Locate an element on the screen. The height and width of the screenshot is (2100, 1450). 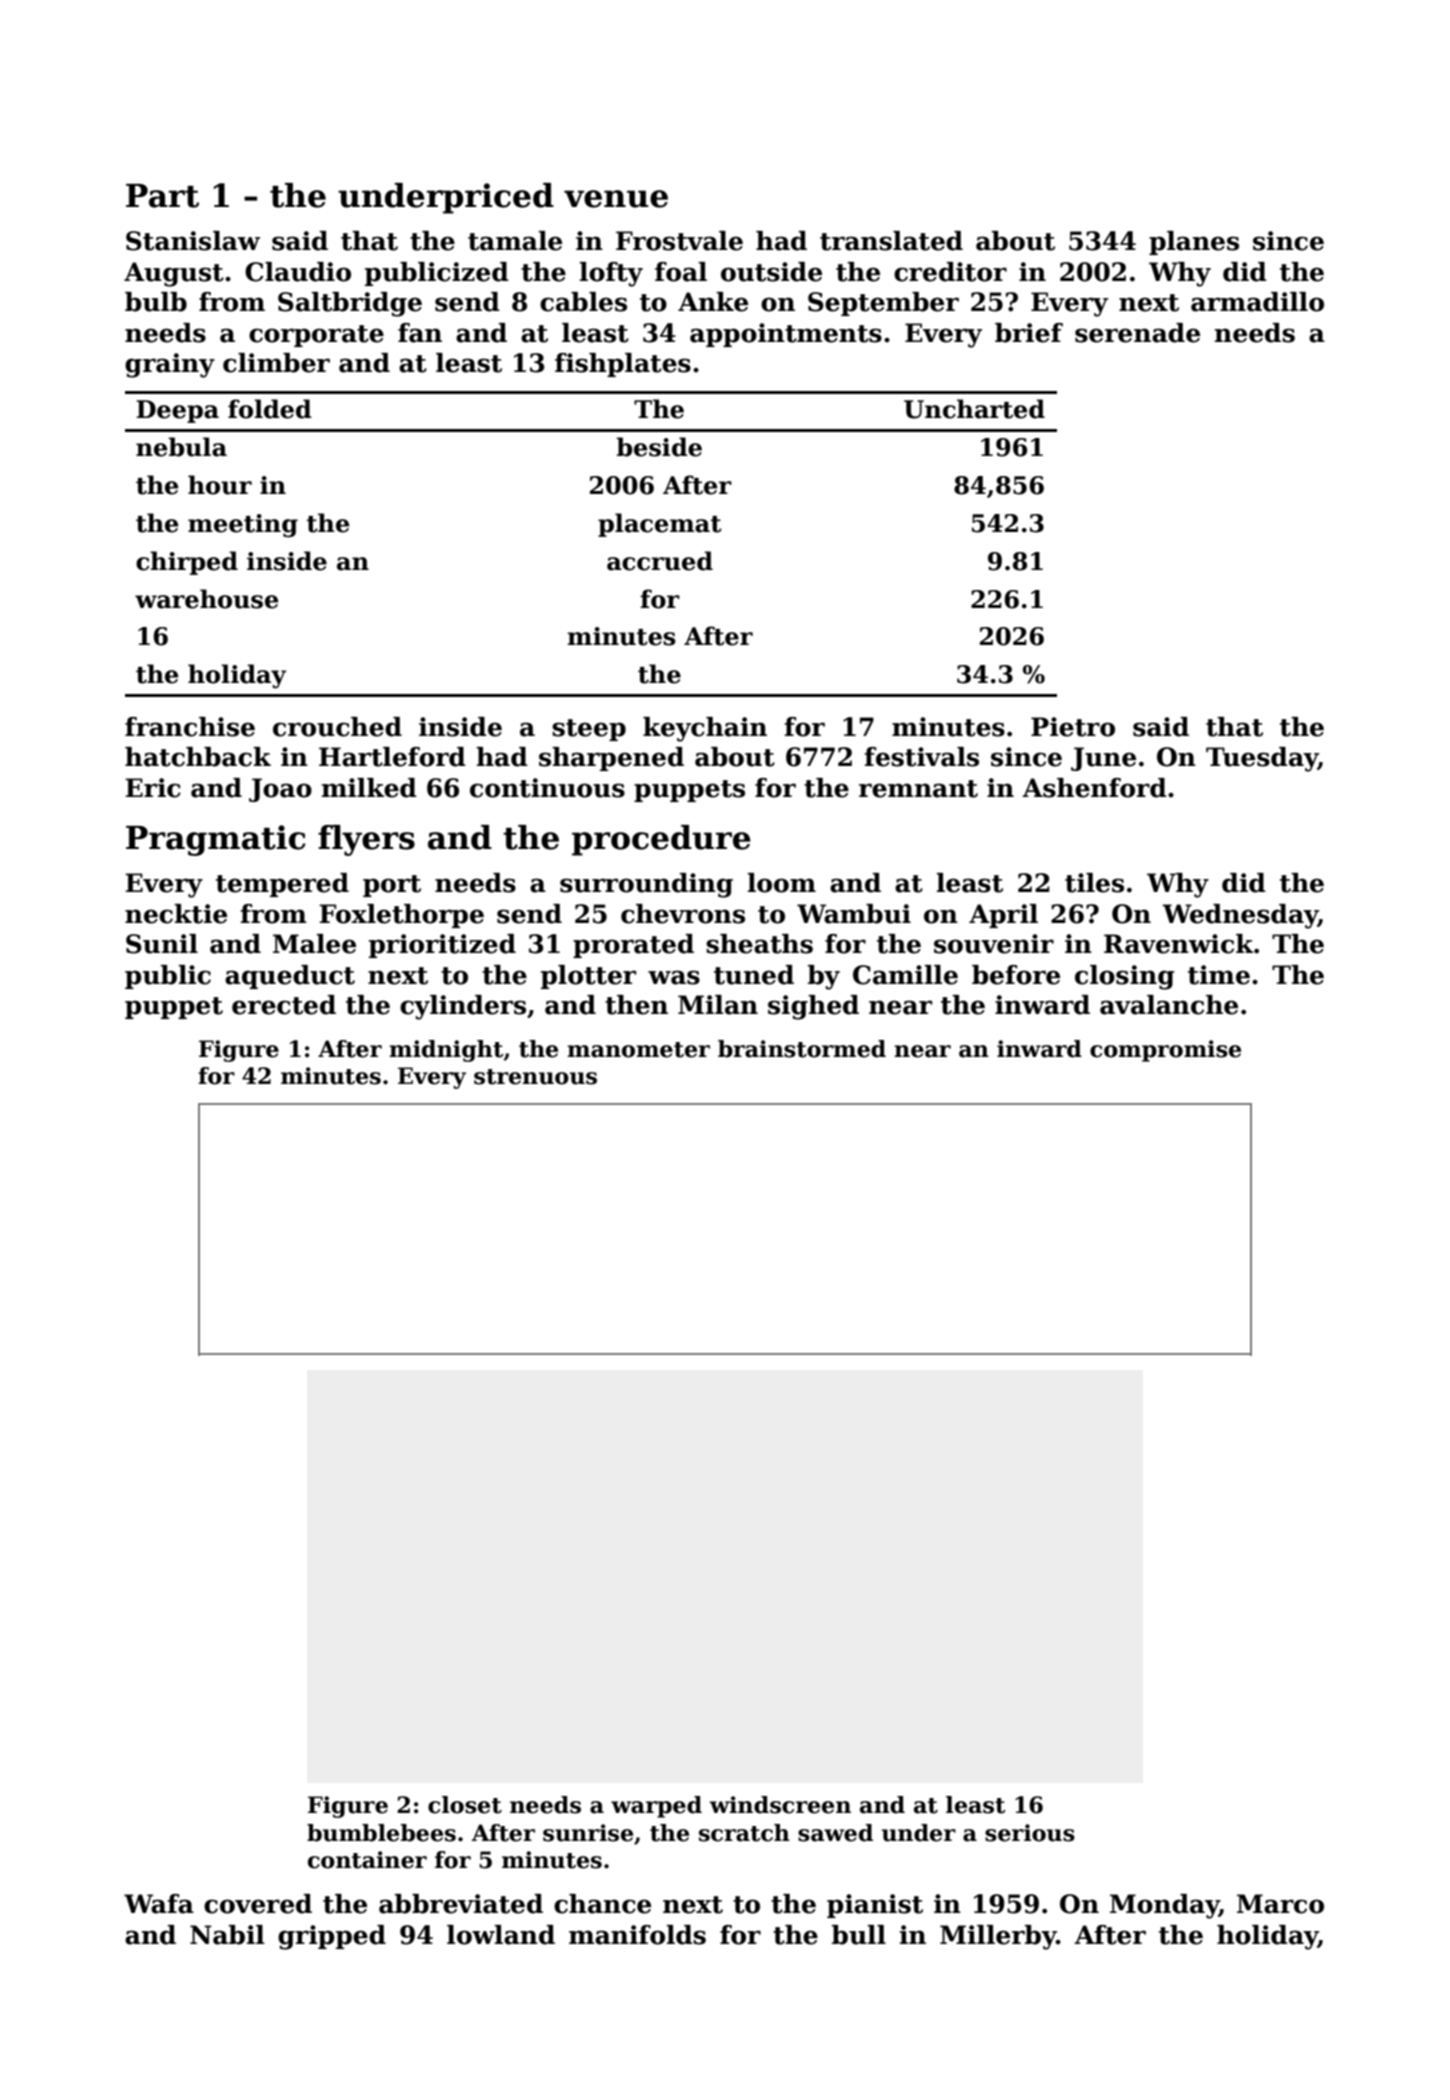
Part is located at coordinates (162, 196).
